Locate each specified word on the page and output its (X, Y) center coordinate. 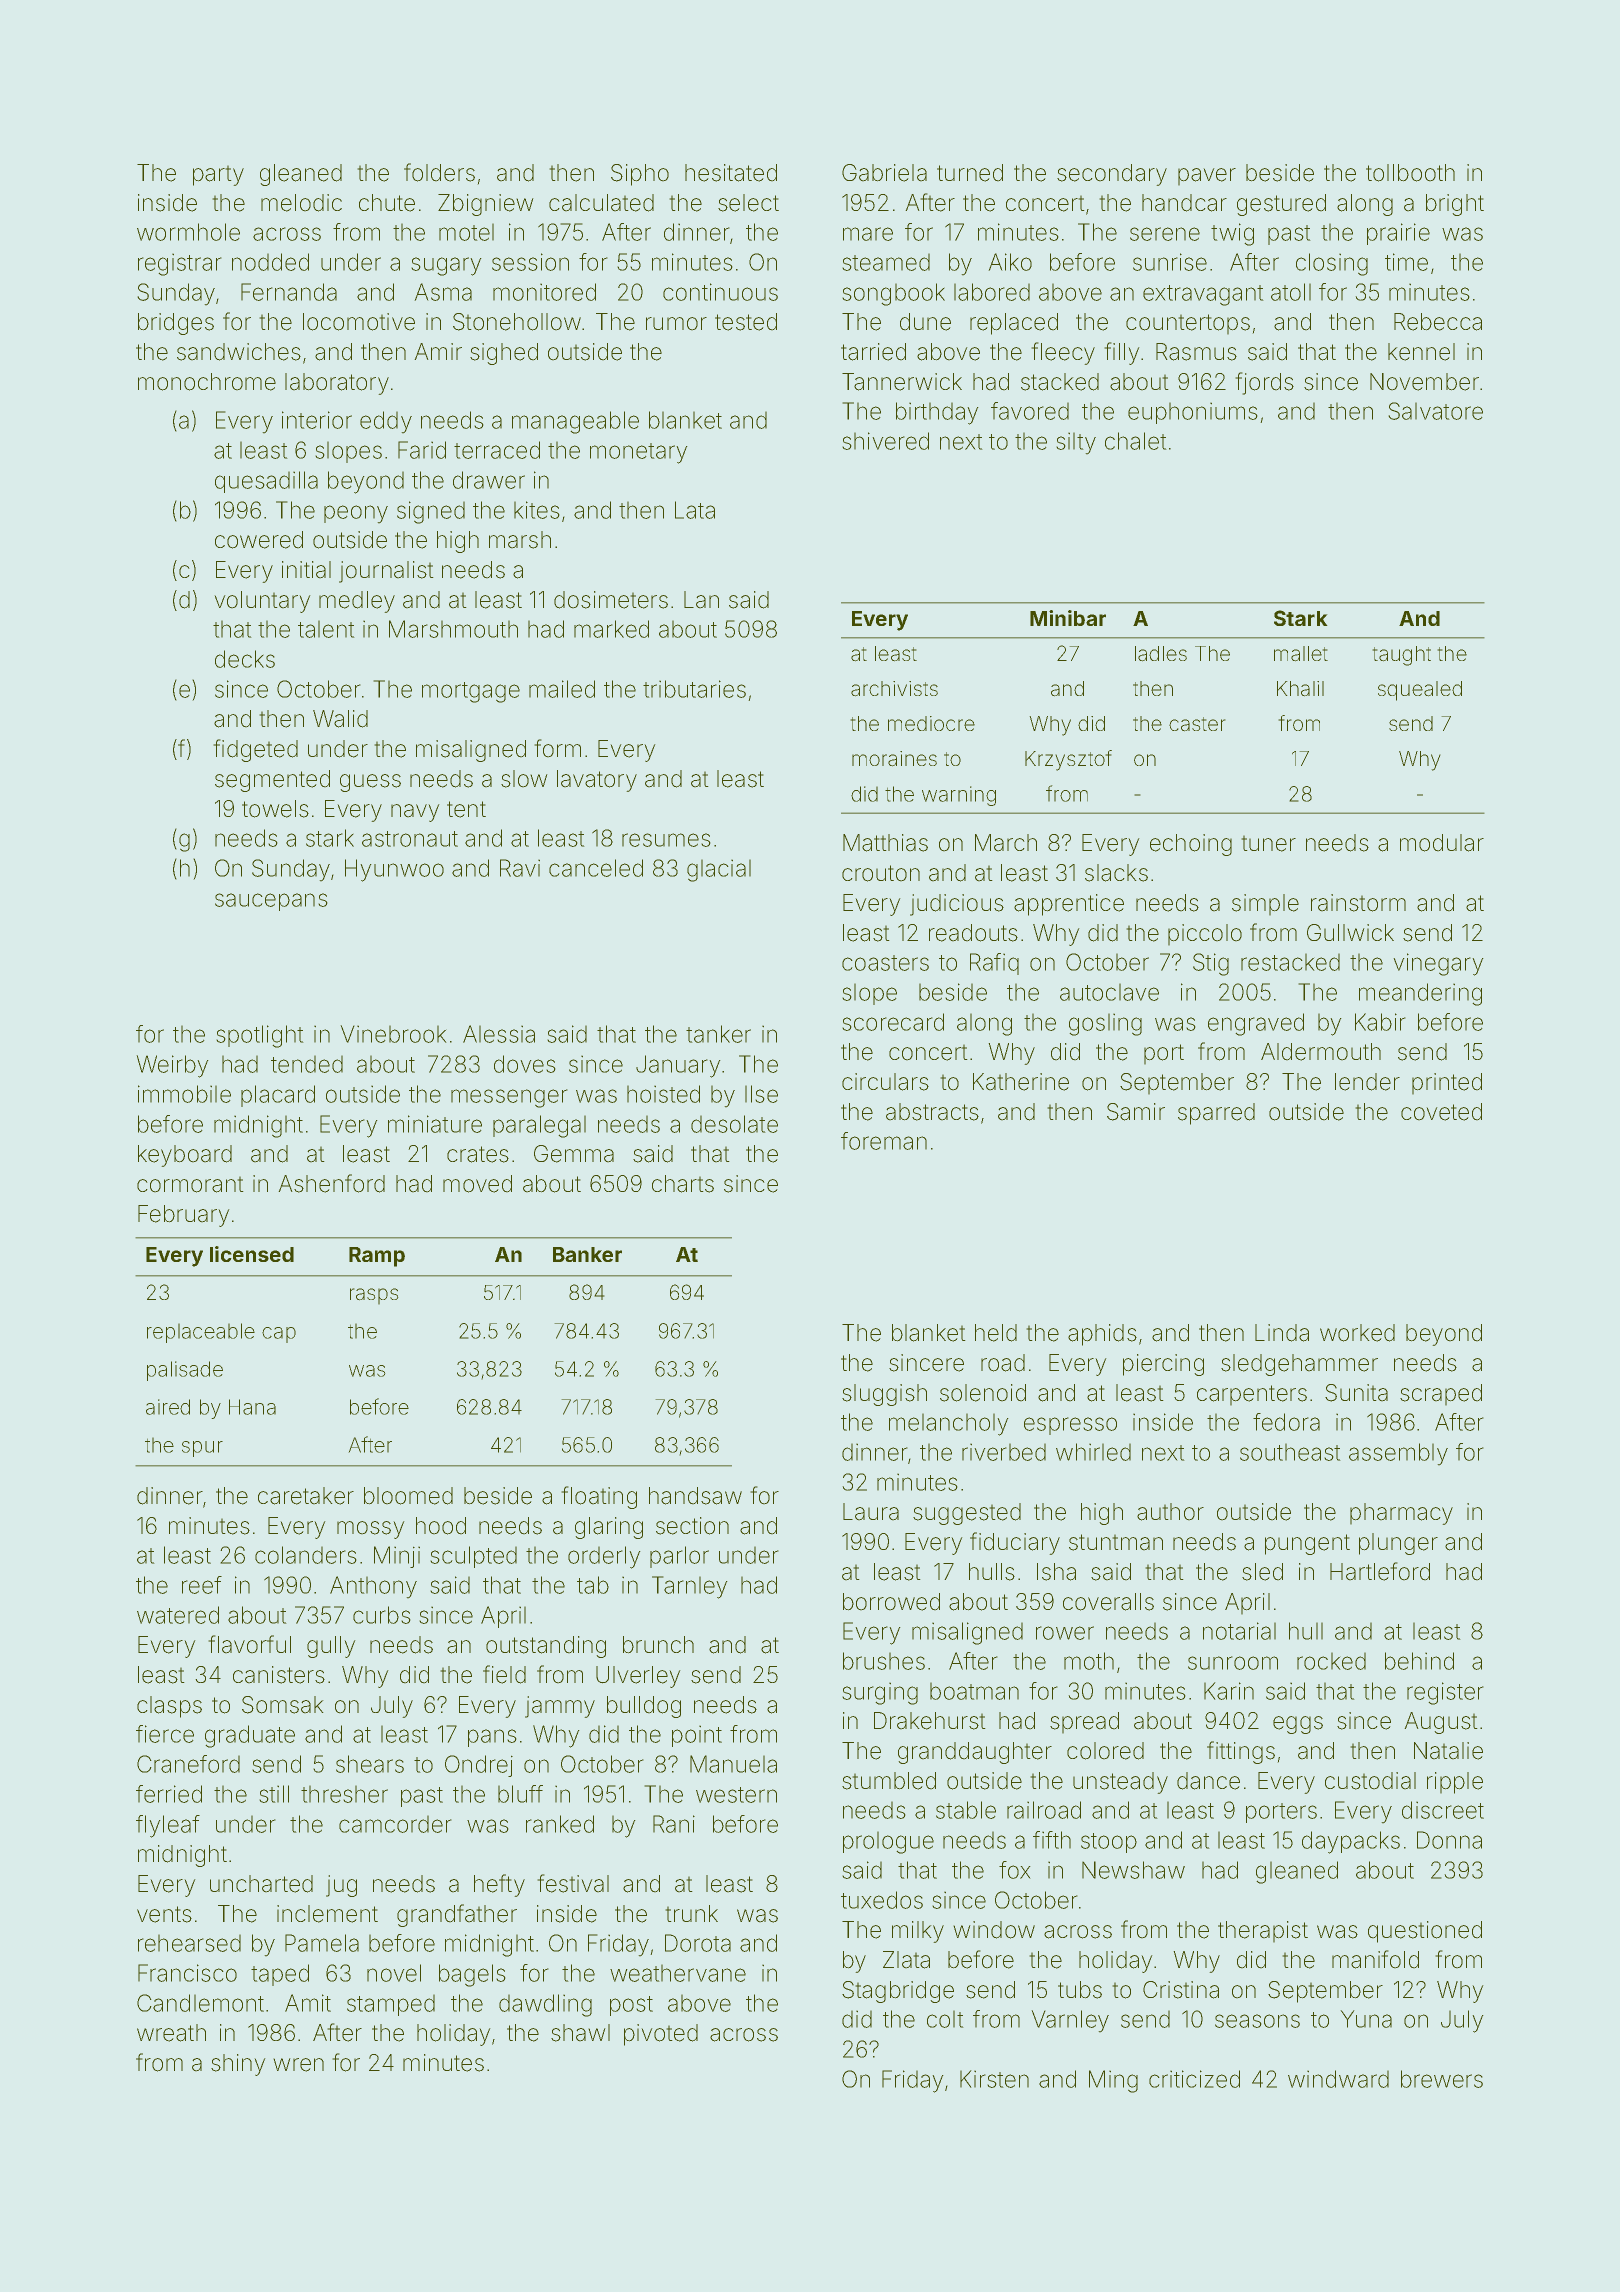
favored (1030, 411)
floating (599, 1497)
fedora (1286, 1422)
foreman (884, 1141)
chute (387, 203)
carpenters (1252, 1395)
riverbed (1004, 1452)
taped (280, 1975)
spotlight (260, 1036)
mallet (1301, 654)
